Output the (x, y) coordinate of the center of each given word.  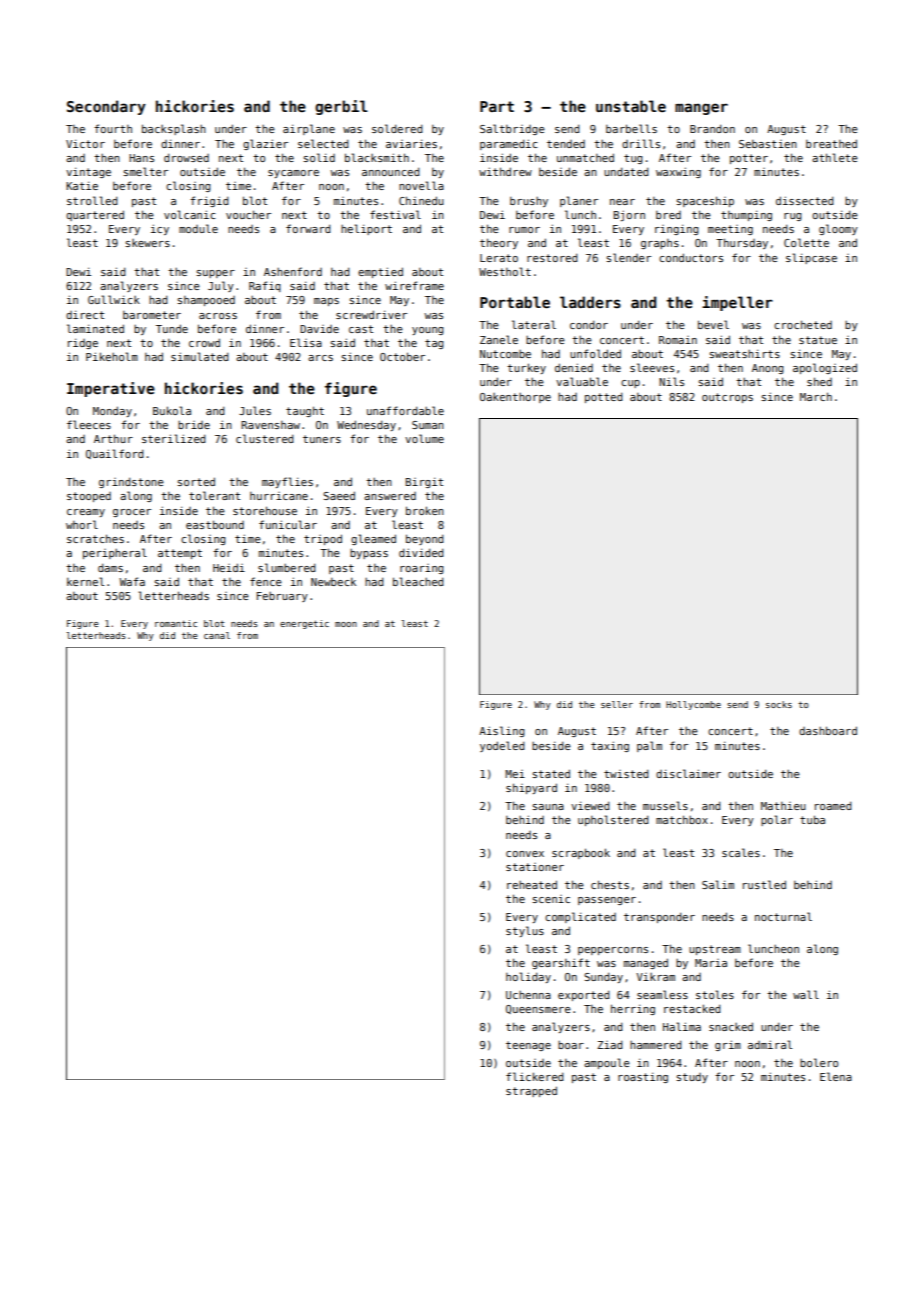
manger (701, 109)
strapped (531, 1091)
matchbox (682, 819)
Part (497, 106)
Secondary (106, 107)
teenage (528, 1046)
